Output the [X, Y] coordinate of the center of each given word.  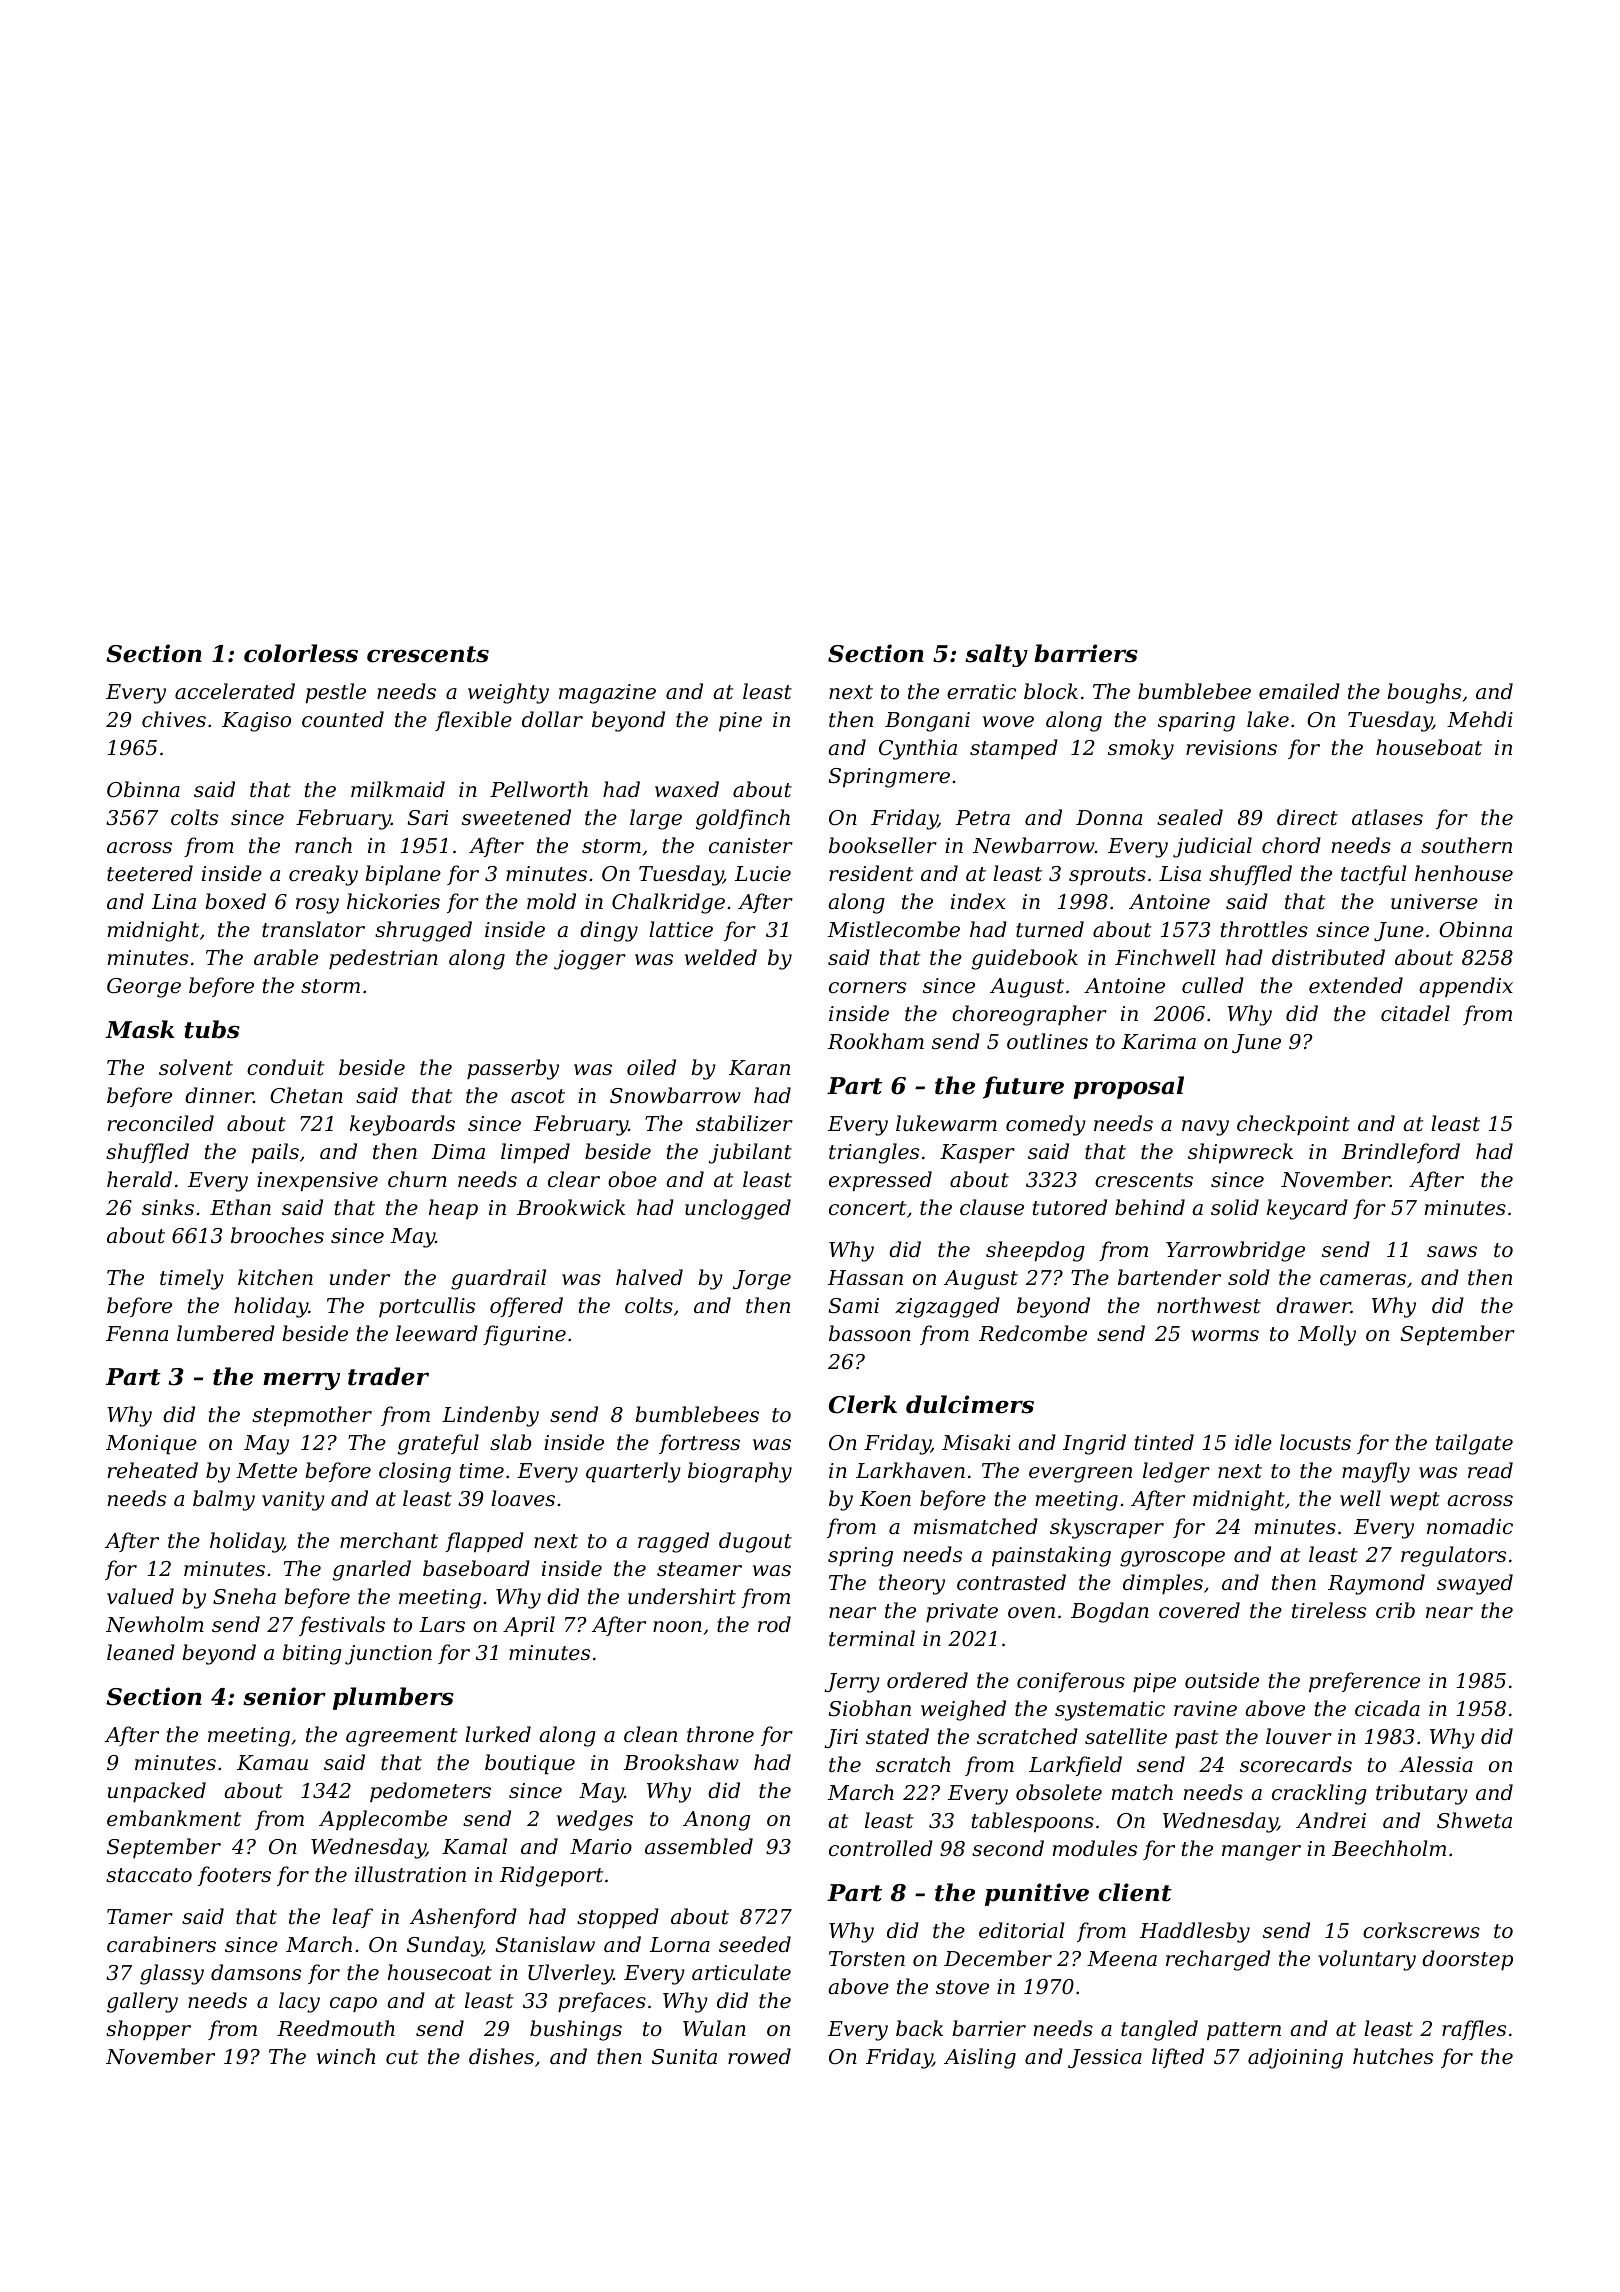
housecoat [440, 1972]
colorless [301, 653]
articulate [741, 1972]
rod [774, 1624]
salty [996, 655]
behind [1150, 1207]
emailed [1299, 691]
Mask [140, 1029]
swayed [1475, 1584]
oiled [651, 1067]
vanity [293, 1501]
